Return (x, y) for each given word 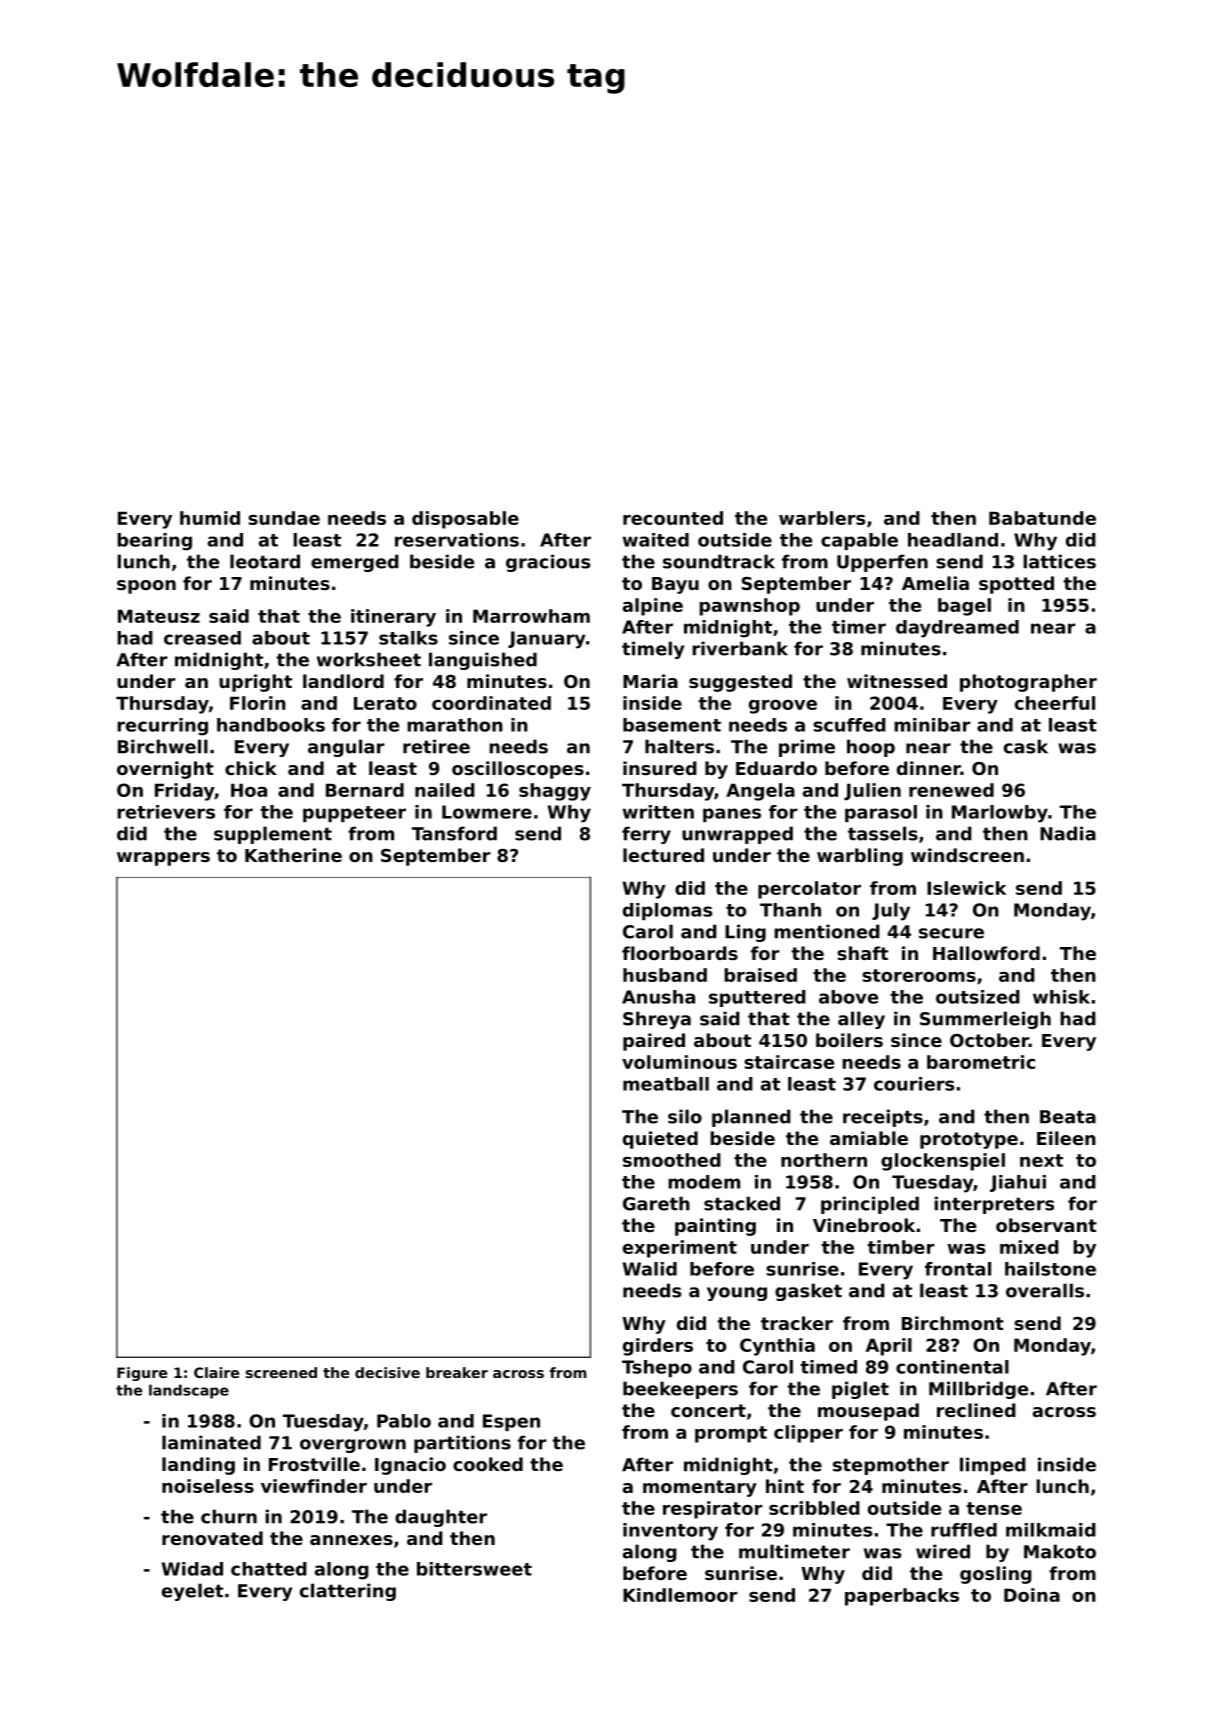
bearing (154, 542)
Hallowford (986, 953)
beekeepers (680, 1390)
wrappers (163, 859)
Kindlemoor (680, 1595)
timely (653, 650)
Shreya (657, 1020)
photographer (1028, 683)
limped (993, 1466)
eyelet (192, 1592)
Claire (216, 1372)
